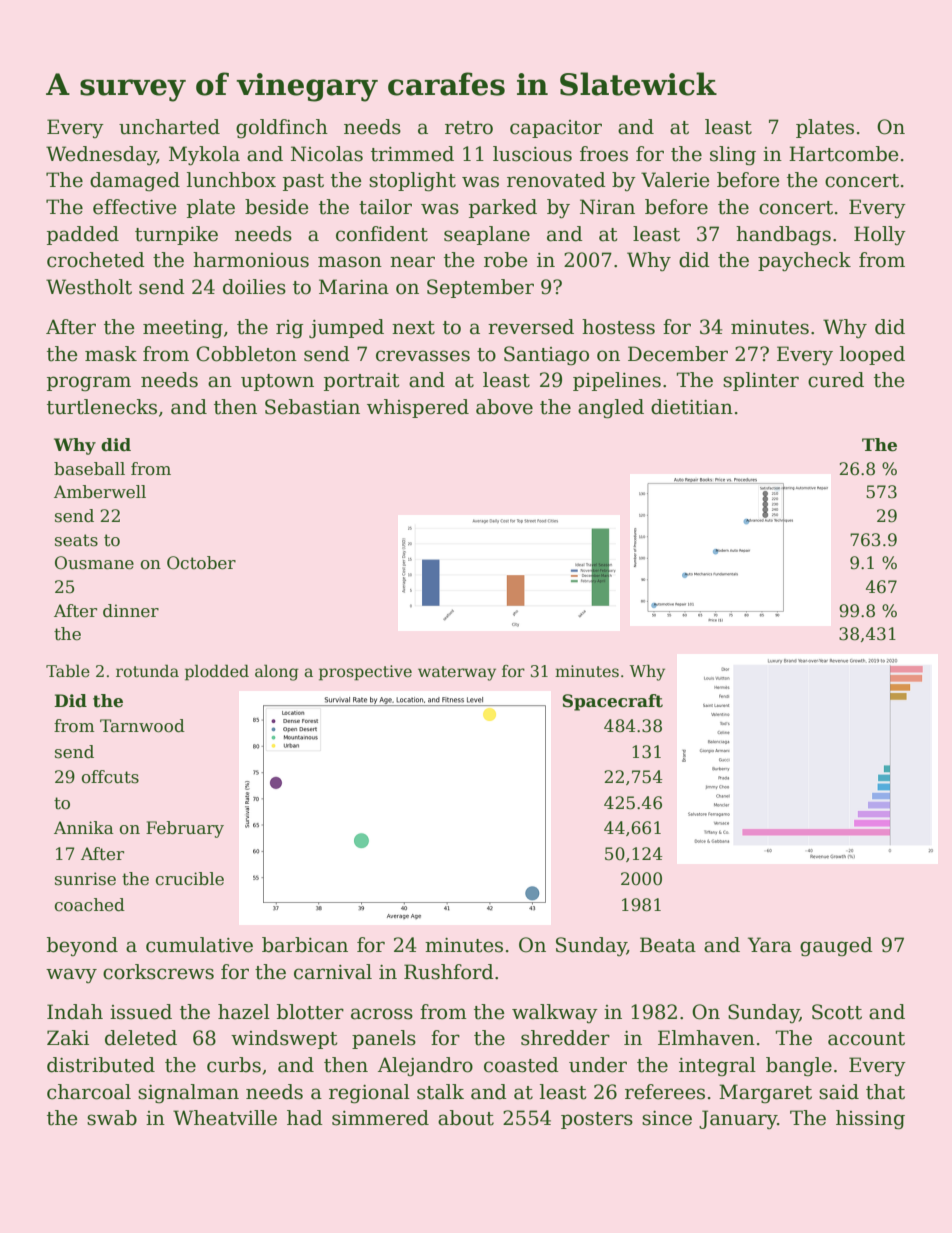 The width and height of the document is (952, 1233). What do you see at coordinates (131, 611) in the document?
I see `dinner` at bounding box center [131, 611].
